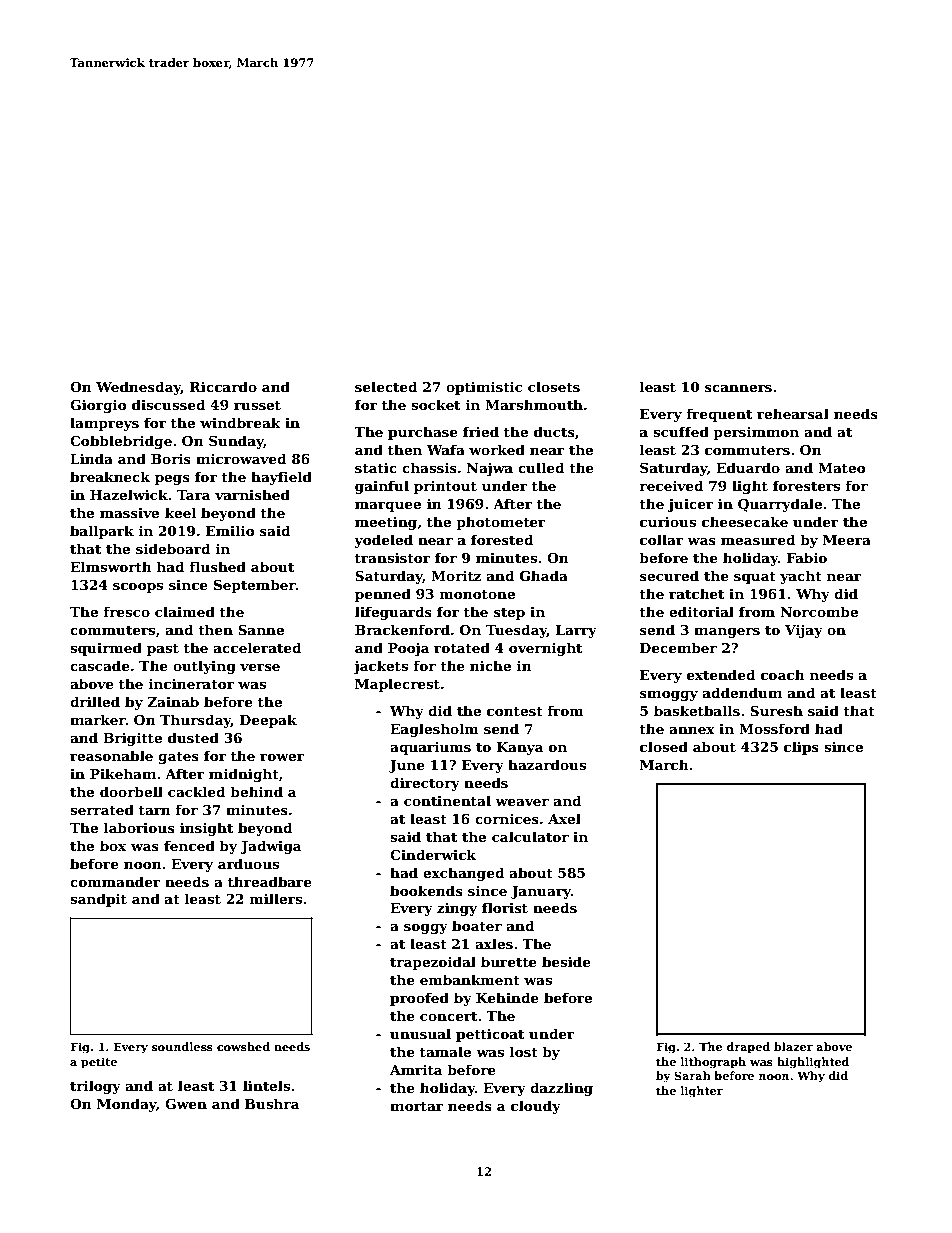 This page has height=1233, width=952. I want to click on extended, so click(721, 674).
